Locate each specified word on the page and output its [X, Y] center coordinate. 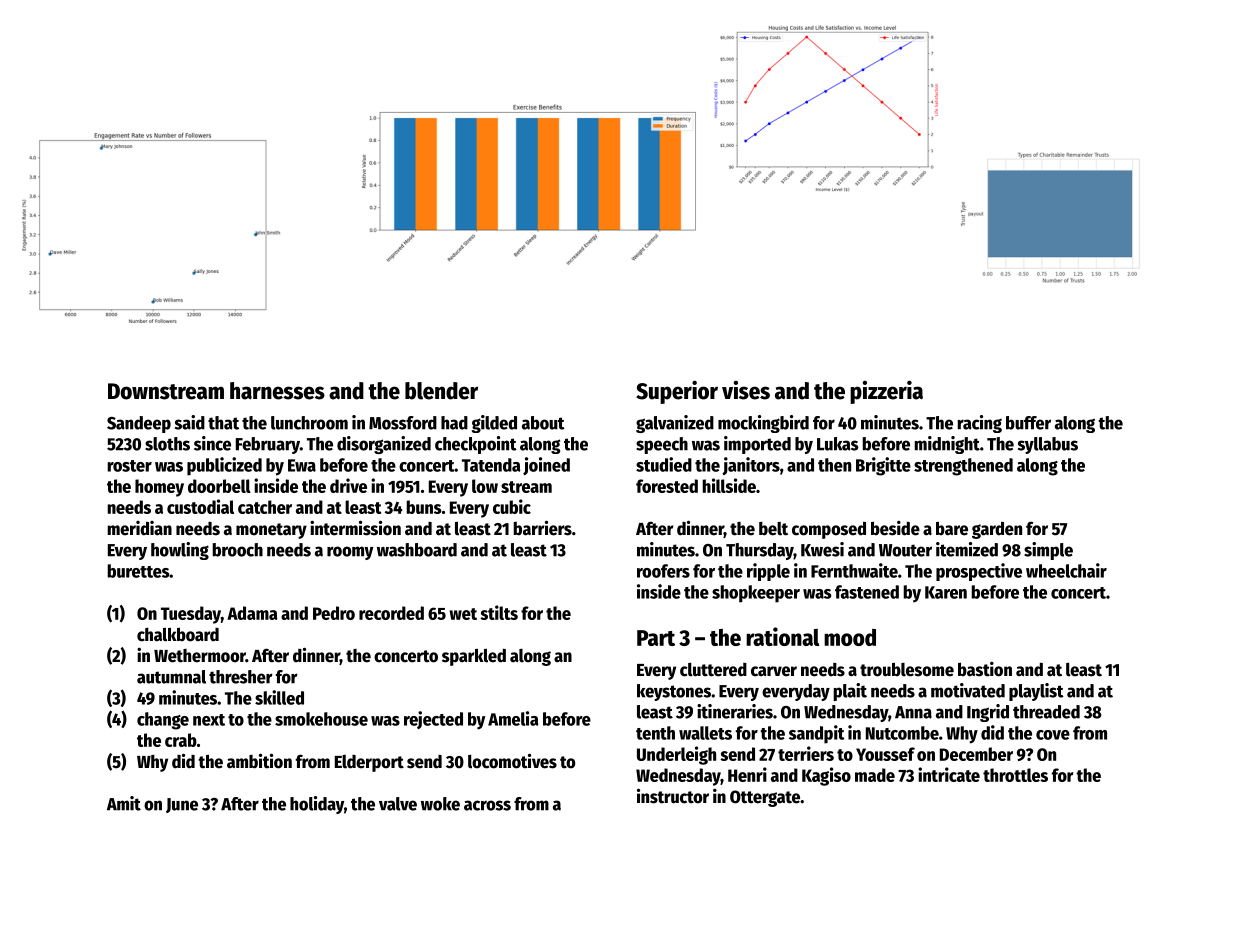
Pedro [334, 613]
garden [997, 530]
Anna [913, 712]
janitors [751, 466]
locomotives [512, 761]
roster [129, 466]
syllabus [1048, 445]
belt [773, 529]
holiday [317, 805]
